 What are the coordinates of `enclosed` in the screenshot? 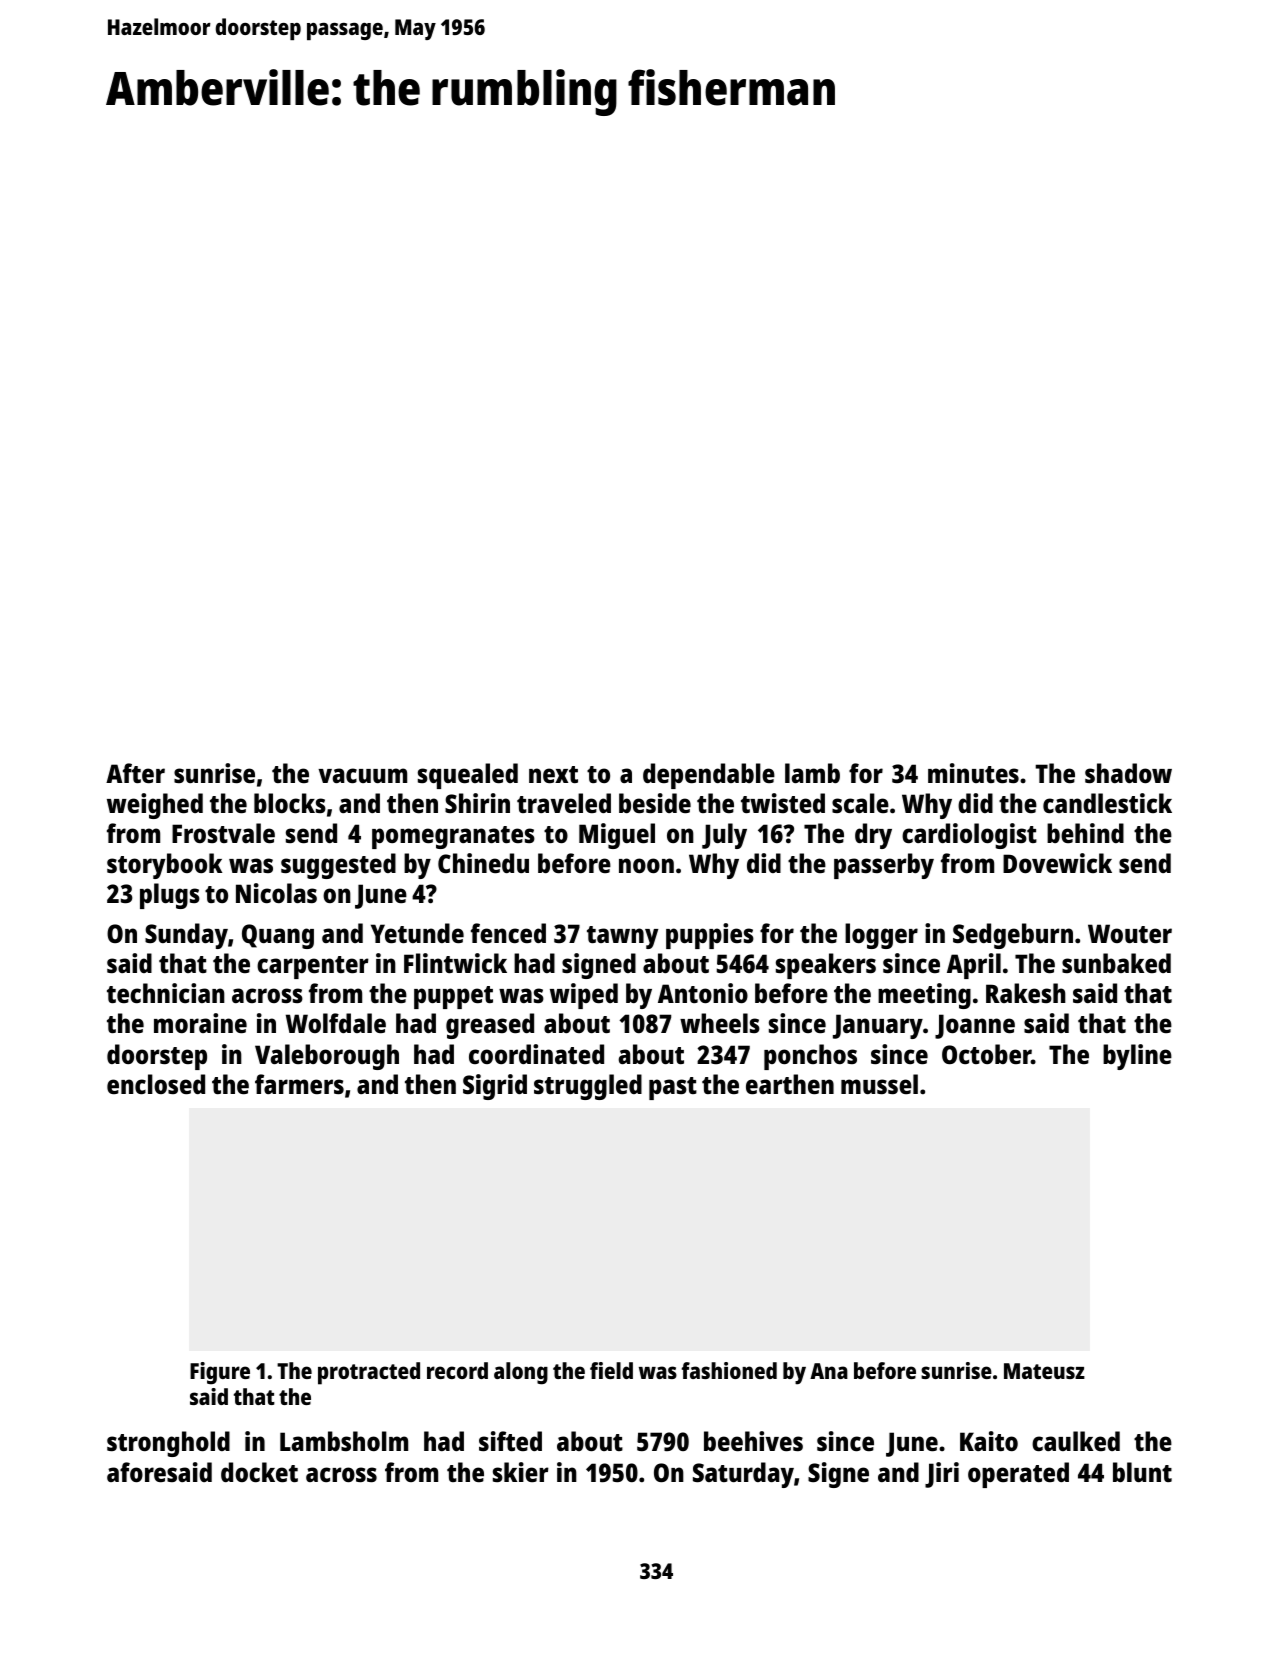 It's located at (156, 1084).
